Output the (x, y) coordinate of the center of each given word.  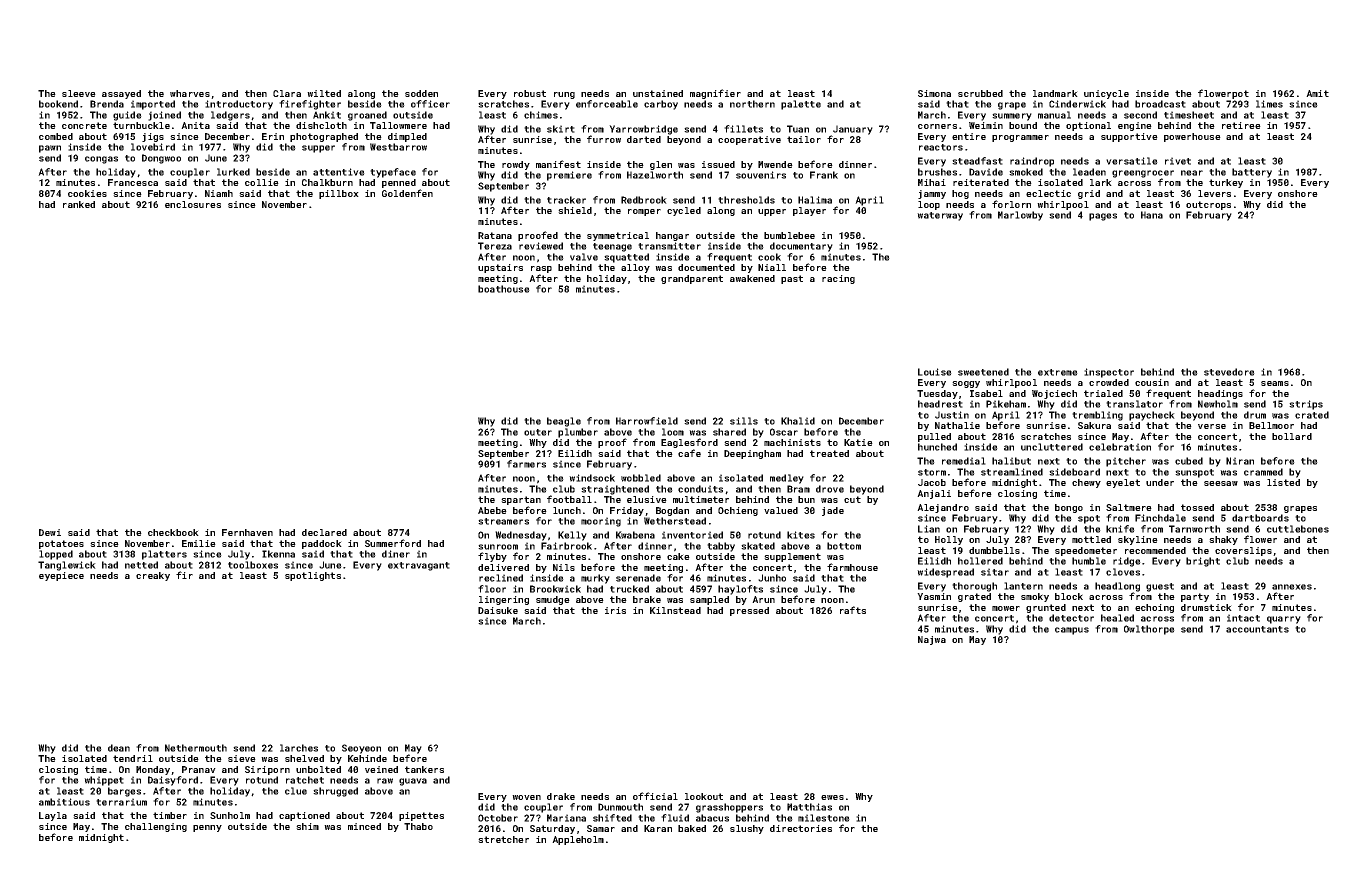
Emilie (199, 543)
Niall (772, 267)
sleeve (79, 93)
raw (385, 781)
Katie (858, 442)
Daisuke (498, 610)
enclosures (193, 204)
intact (1243, 618)
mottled (1091, 539)
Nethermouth (196, 748)
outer (538, 432)
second (1140, 115)
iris (615, 610)
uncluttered (1052, 447)
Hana (1152, 215)
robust (530, 93)
